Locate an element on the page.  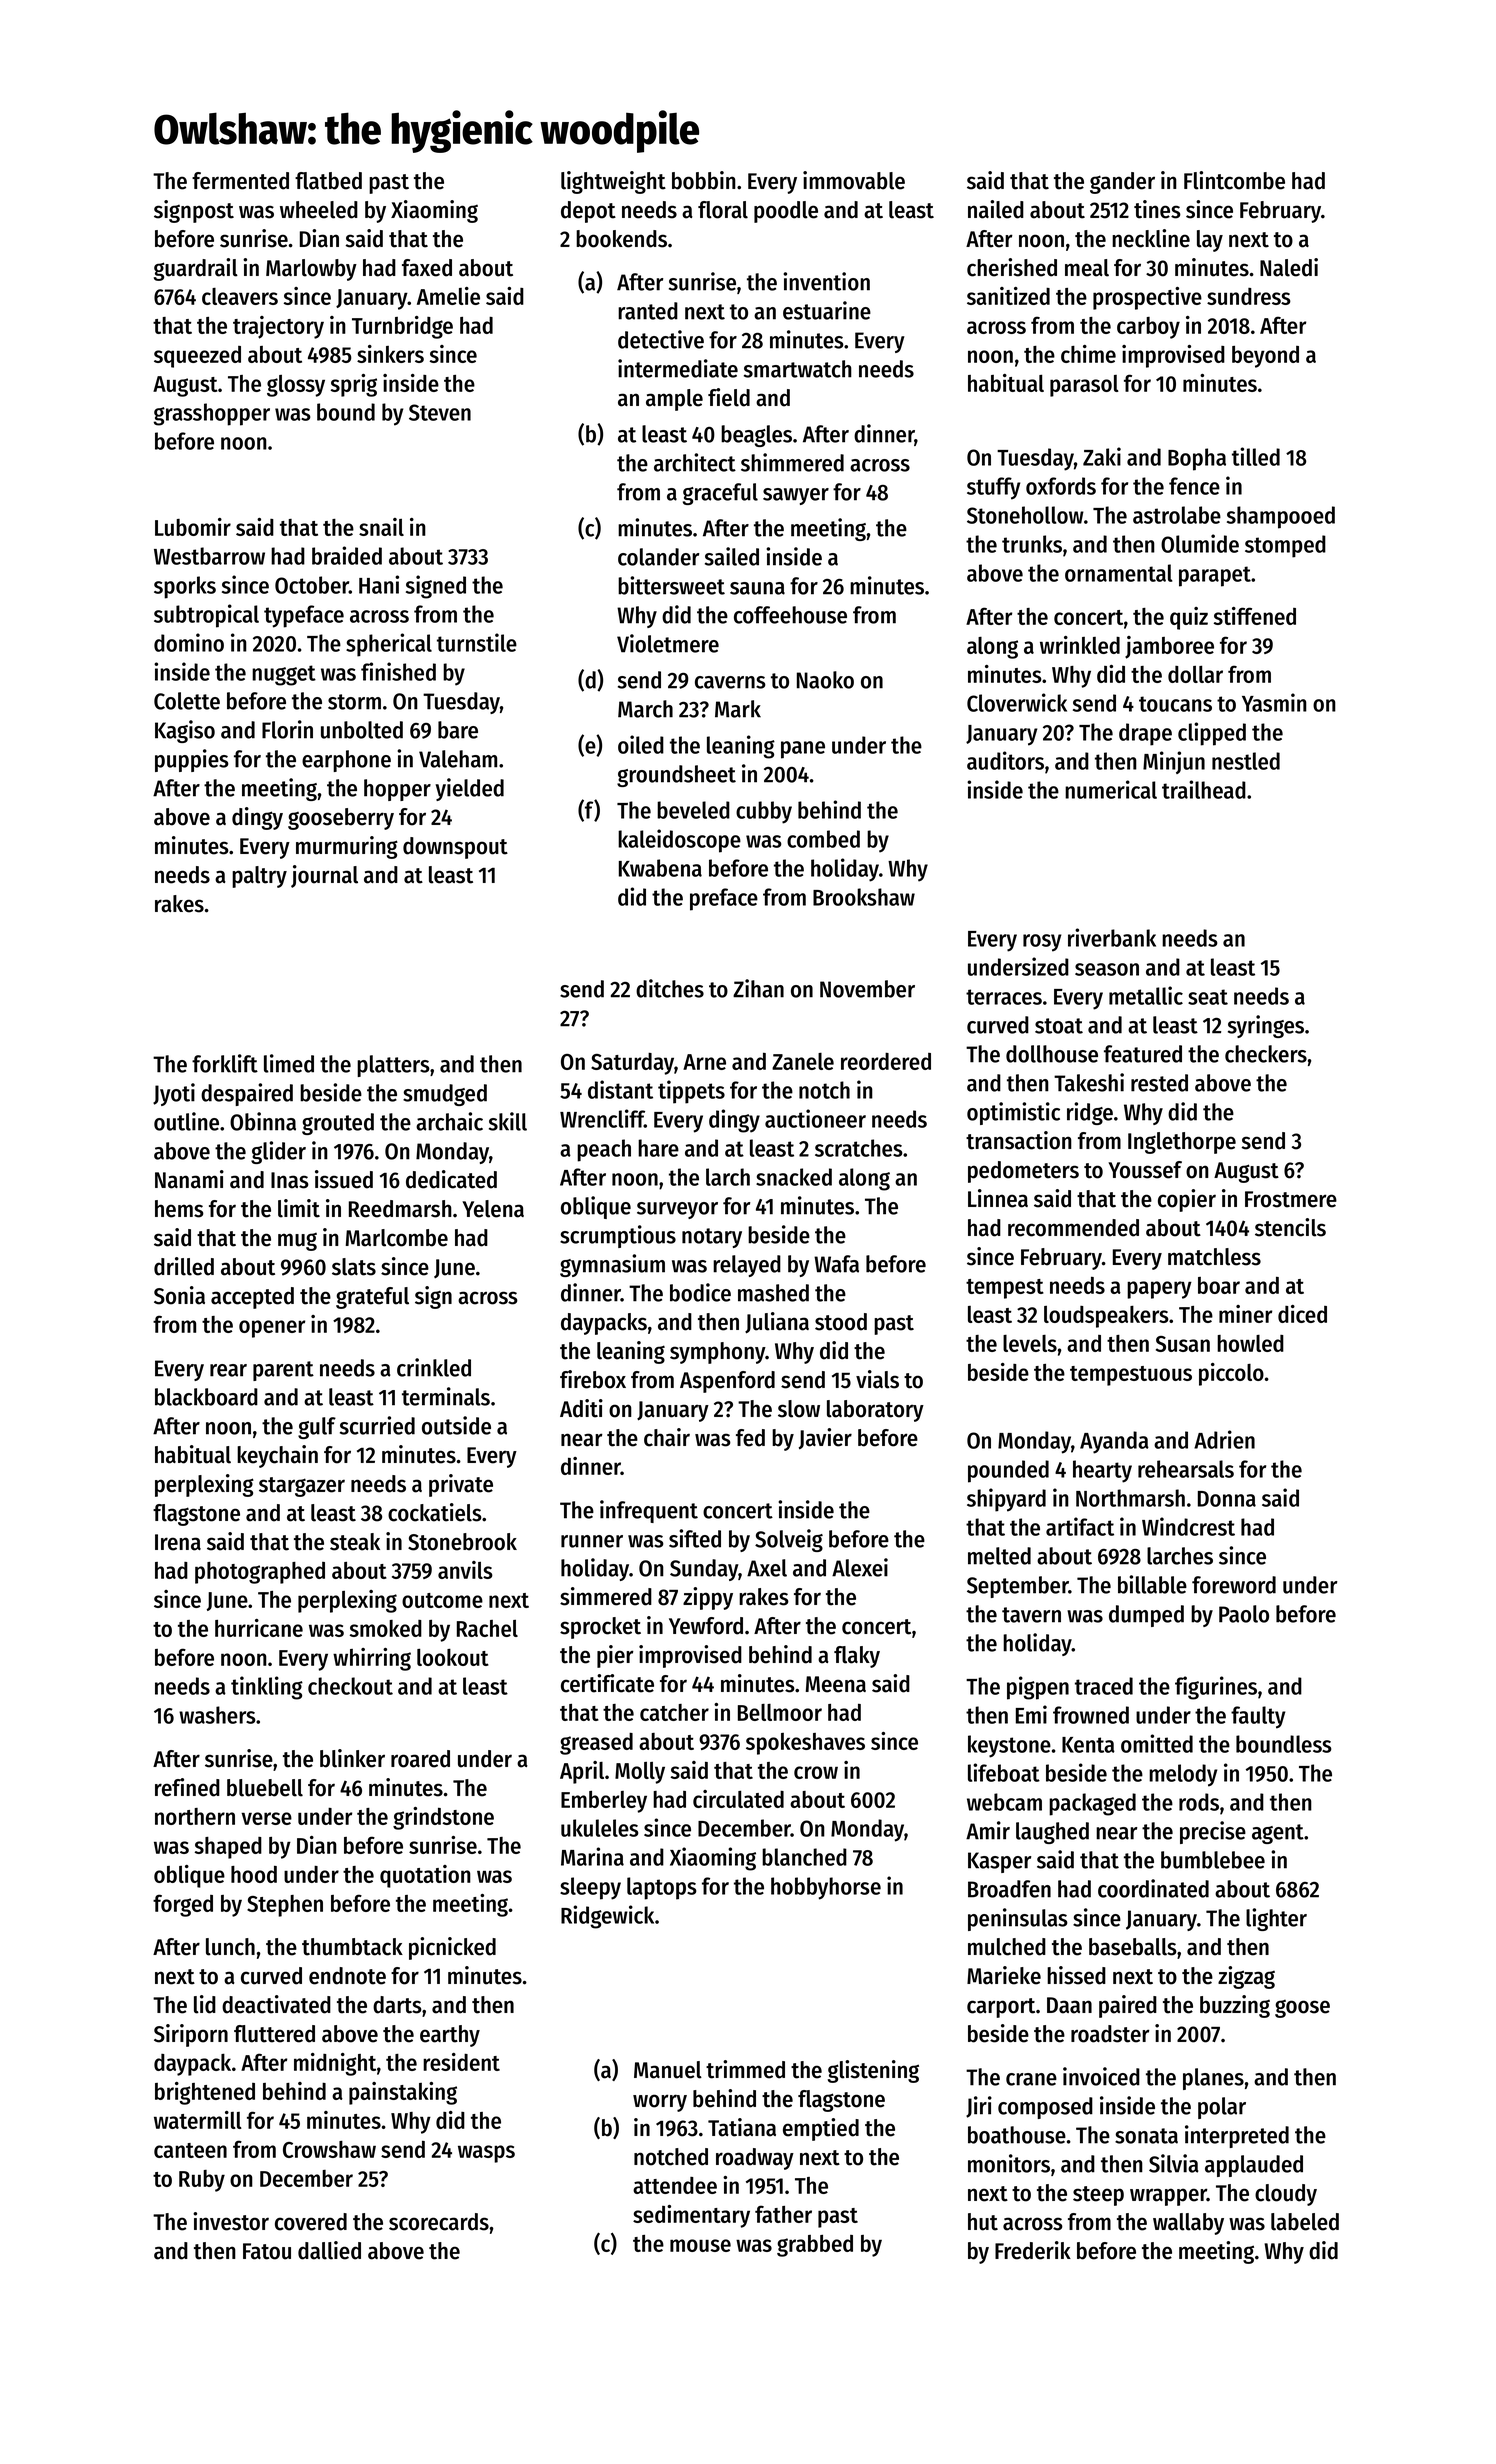
domino is located at coordinates (189, 642).
